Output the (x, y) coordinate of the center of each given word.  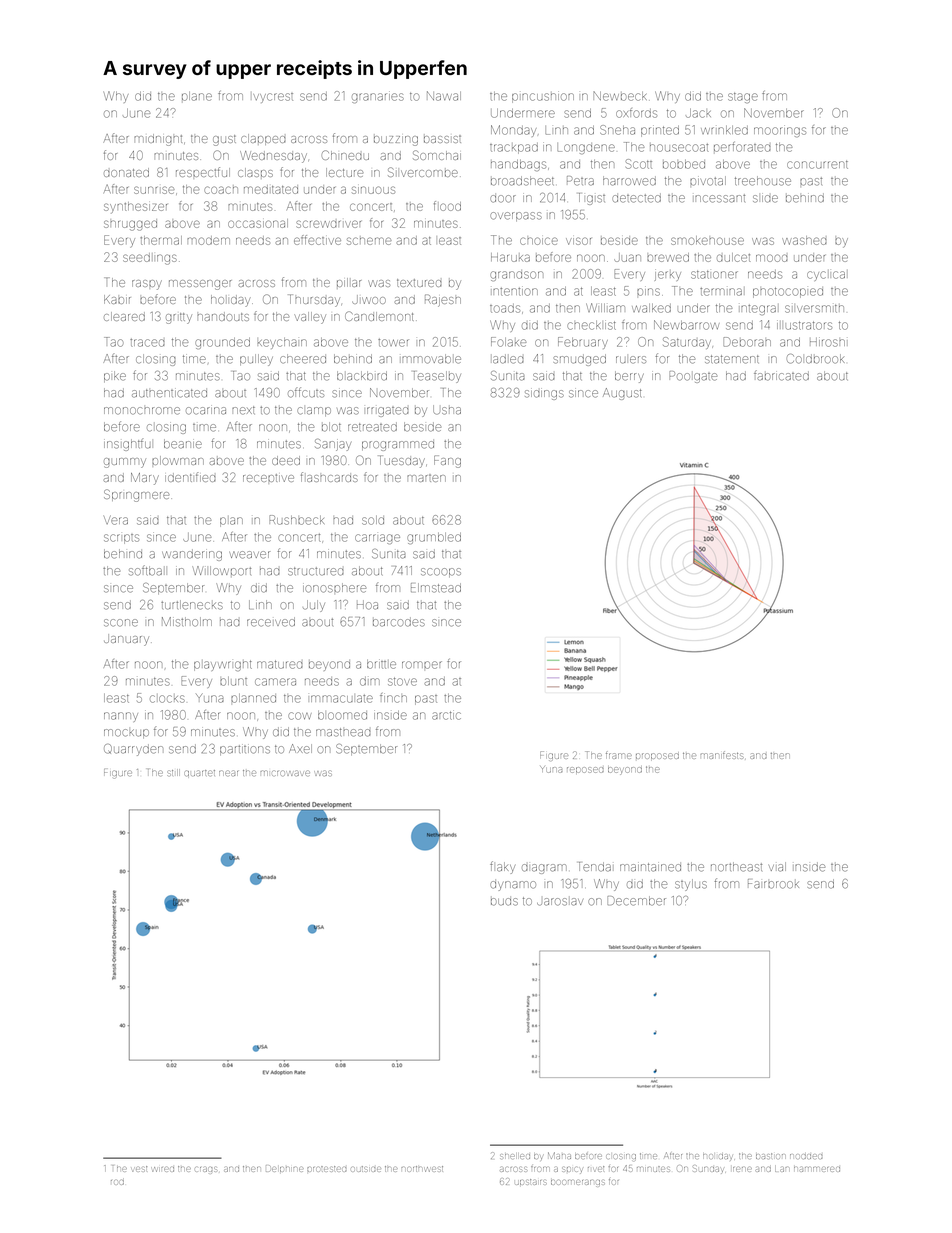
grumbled (434, 538)
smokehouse (707, 240)
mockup (126, 733)
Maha (559, 1155)
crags (206, 1170)
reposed (585, 770)
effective (317, 240)
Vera (116, 521)
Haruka (510, 257)
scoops (441, 572)
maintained (650, 867)
